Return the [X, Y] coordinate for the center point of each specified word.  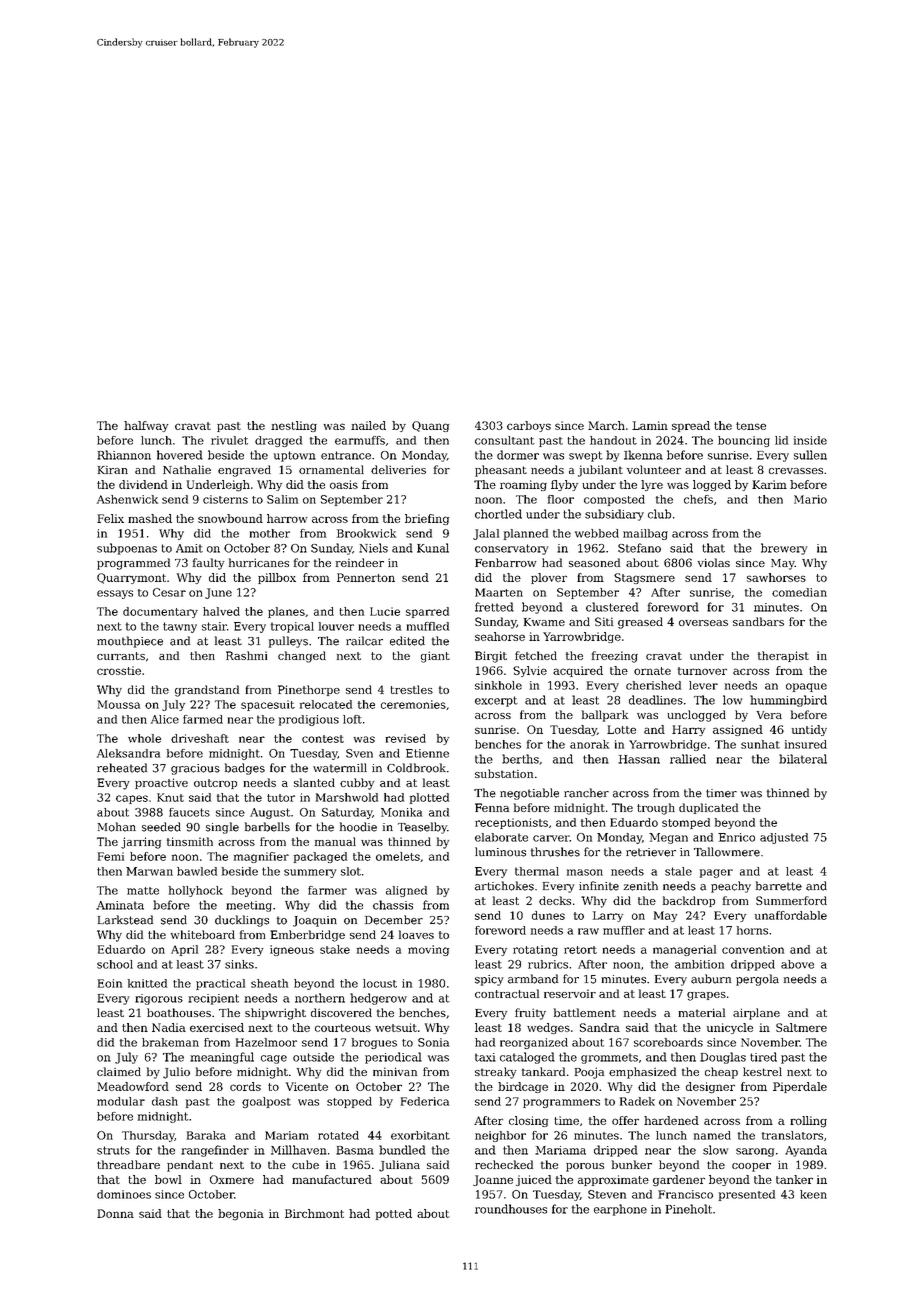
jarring [141, 843]
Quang [430, 426]
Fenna [492, 807]
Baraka [206, 1135]
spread [691, 426]
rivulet [229, 440]
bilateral [803, 759]
